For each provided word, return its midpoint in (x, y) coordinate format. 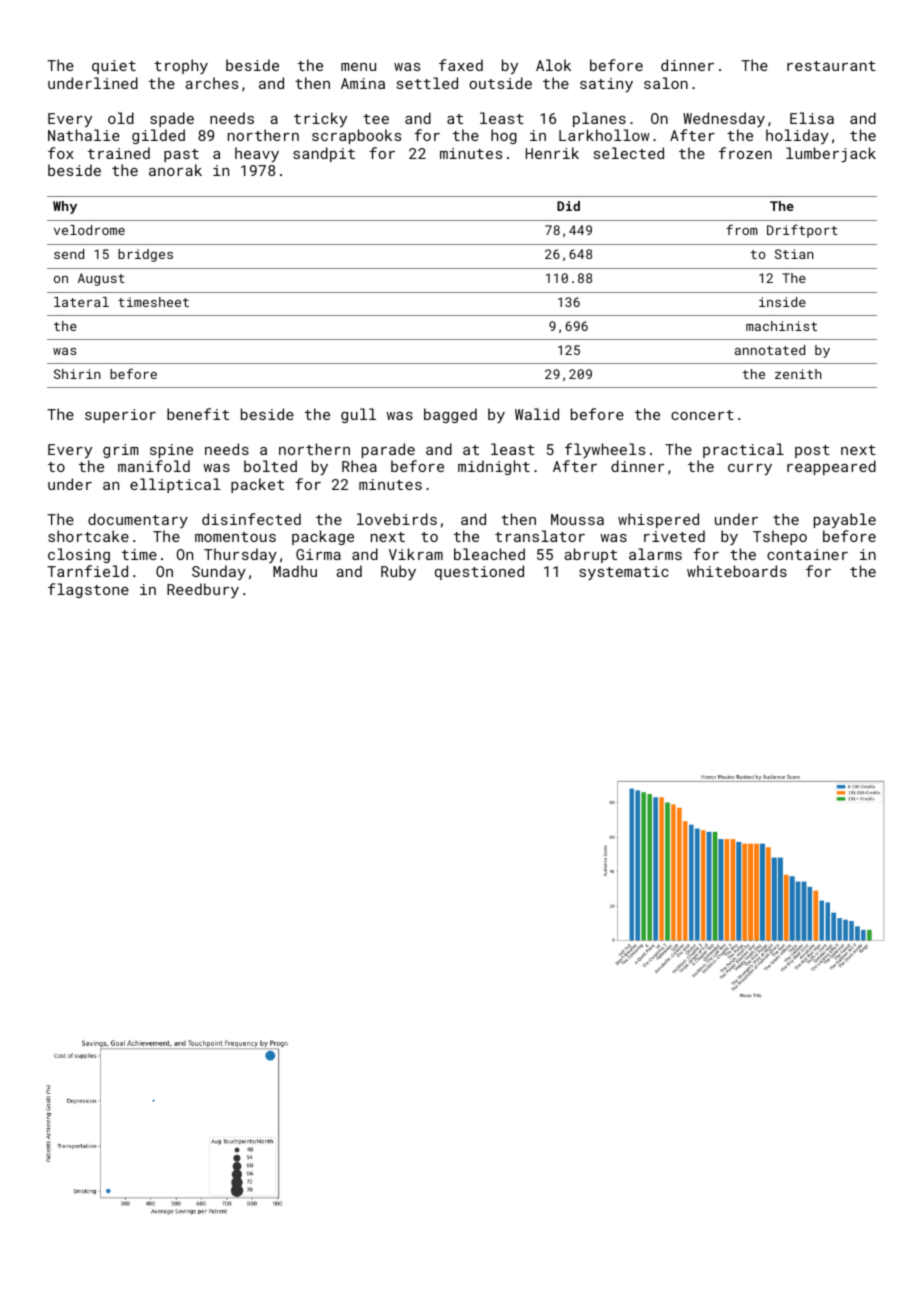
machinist (781, 326)
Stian (794, 254)
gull (358, 415)
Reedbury (203, 590)
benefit (198, 414)
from (741, 229)
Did (568, 206)
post (812, 451)
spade (172, 119)
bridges (145, 255)
